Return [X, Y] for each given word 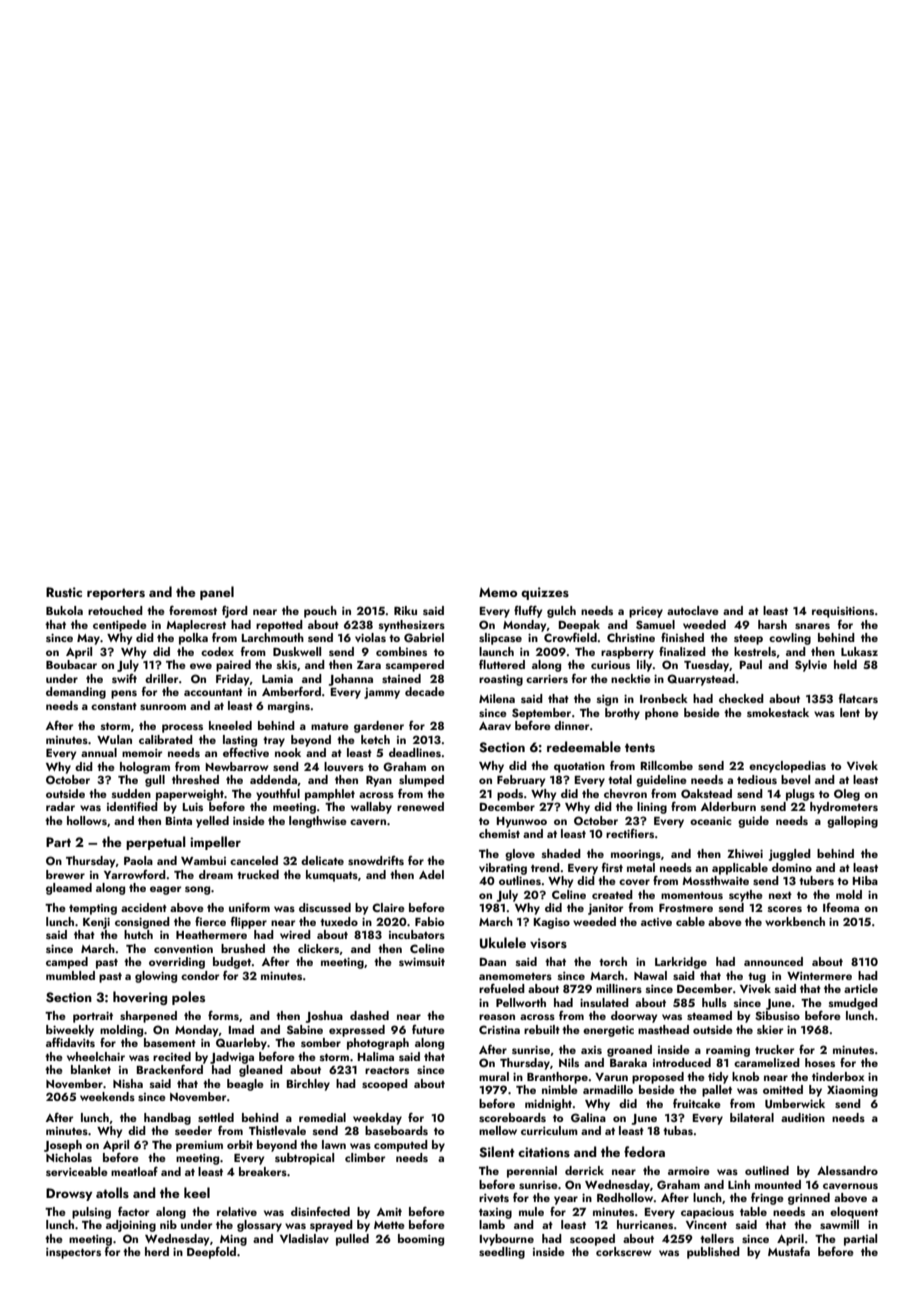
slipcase [500, 639]
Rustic [64, 592]
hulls [714, 1002]
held [845, 664]
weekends [107, 1096]
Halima [376, 1056]
